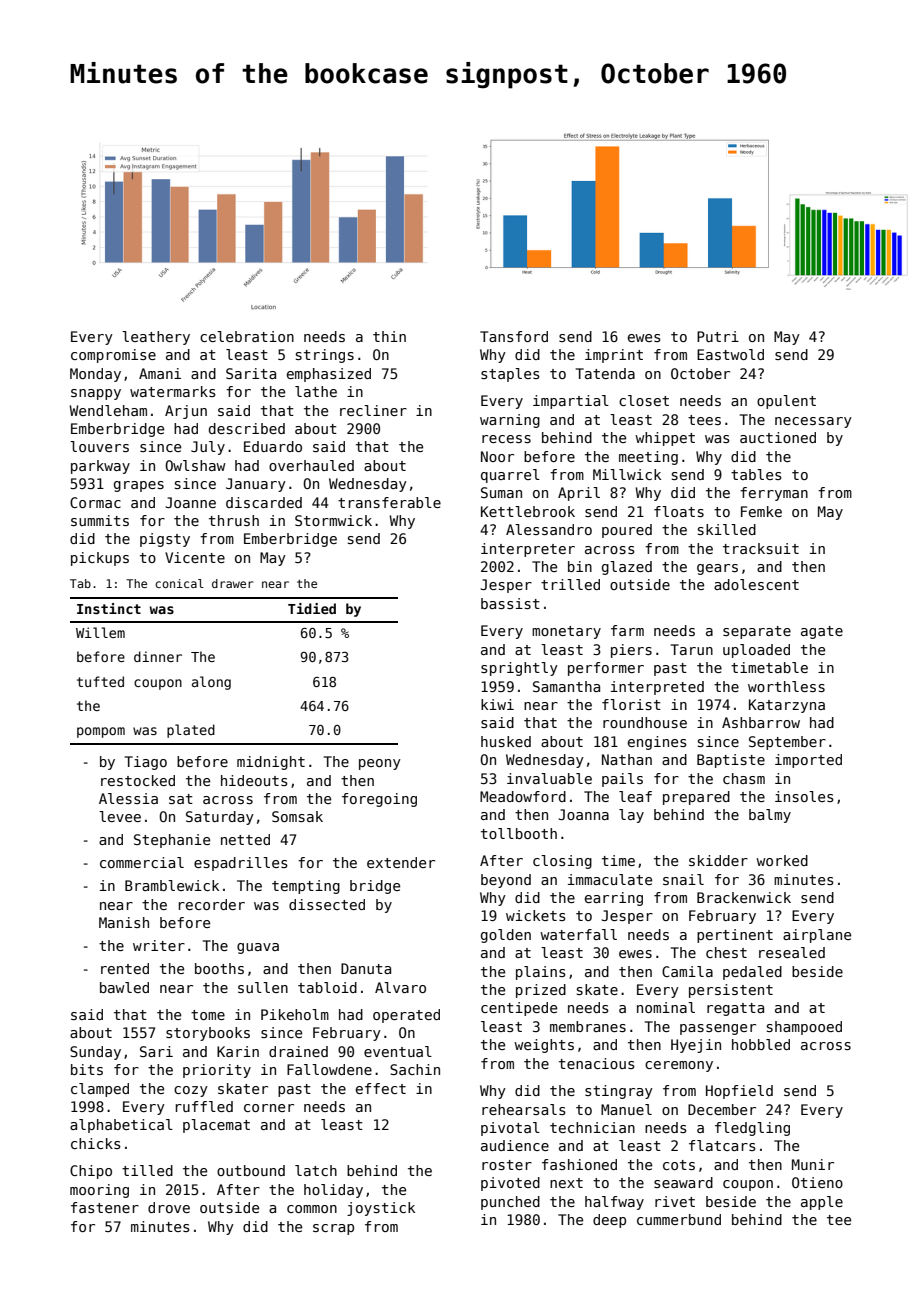 The image size is (924, 1308). What do you see at coordinates (506, 936) in the document?
I see `golden` at bounding box center [506, 936].
